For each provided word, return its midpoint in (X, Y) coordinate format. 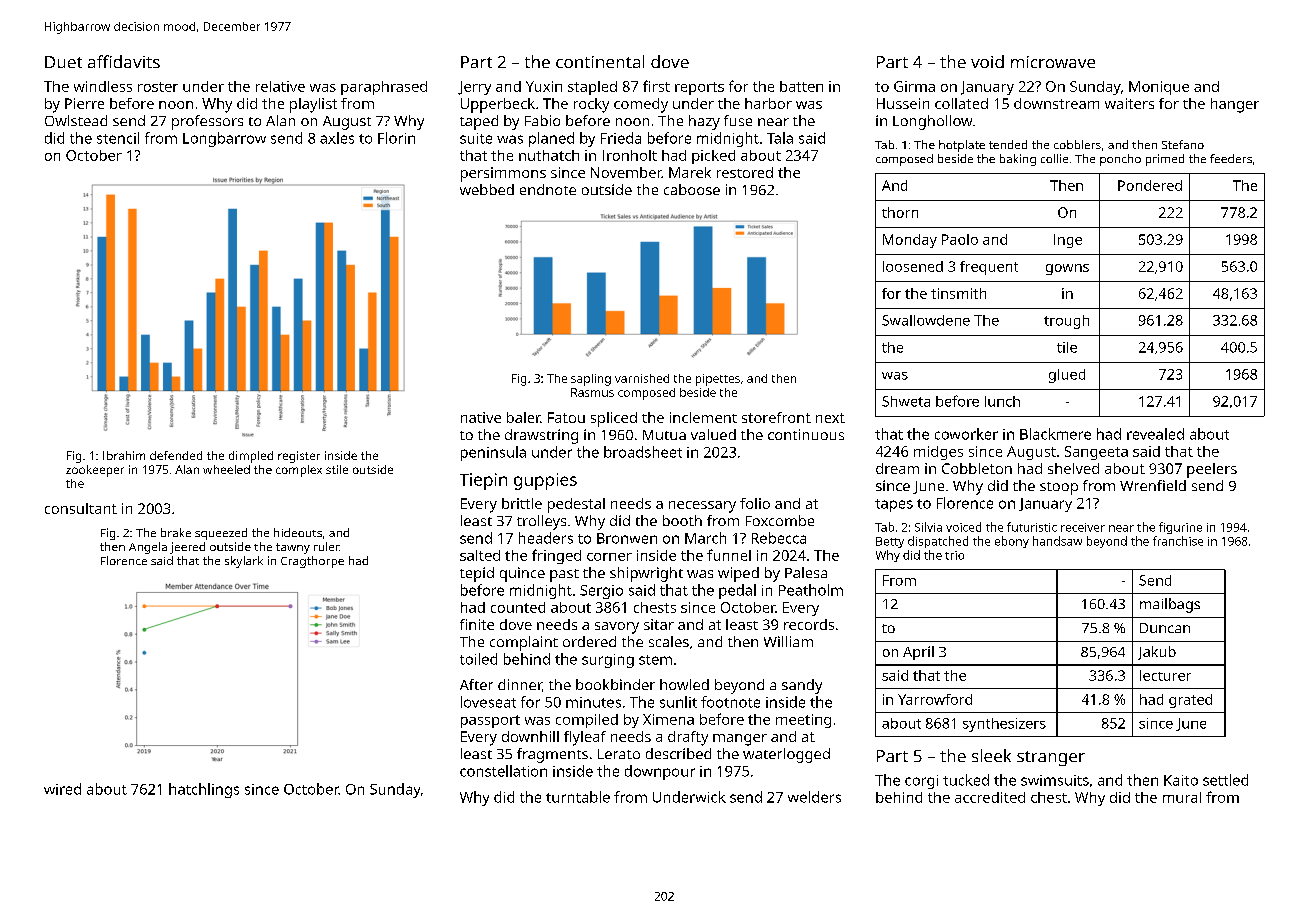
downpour (660, 772)
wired (62, 789)
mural (1182, 797)
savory (617, 628)
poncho (1120, 160)
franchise (1178, 541)
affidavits (124, 61)
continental (600, 61)
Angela (148, 548)
